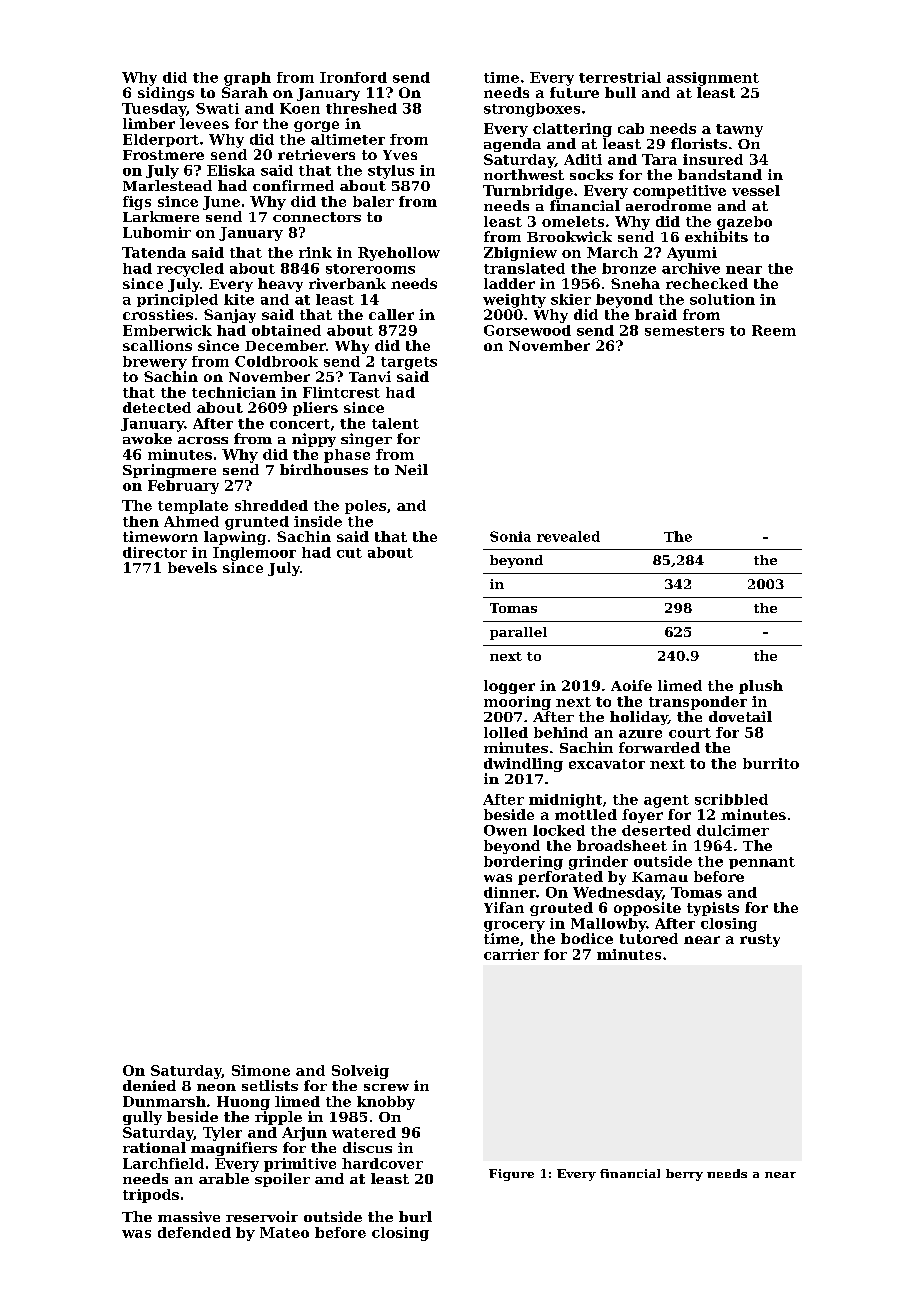 Image resolution: width=924 pixels, height=1308 pixels. I want to click on obtained, so click(286, 330).
